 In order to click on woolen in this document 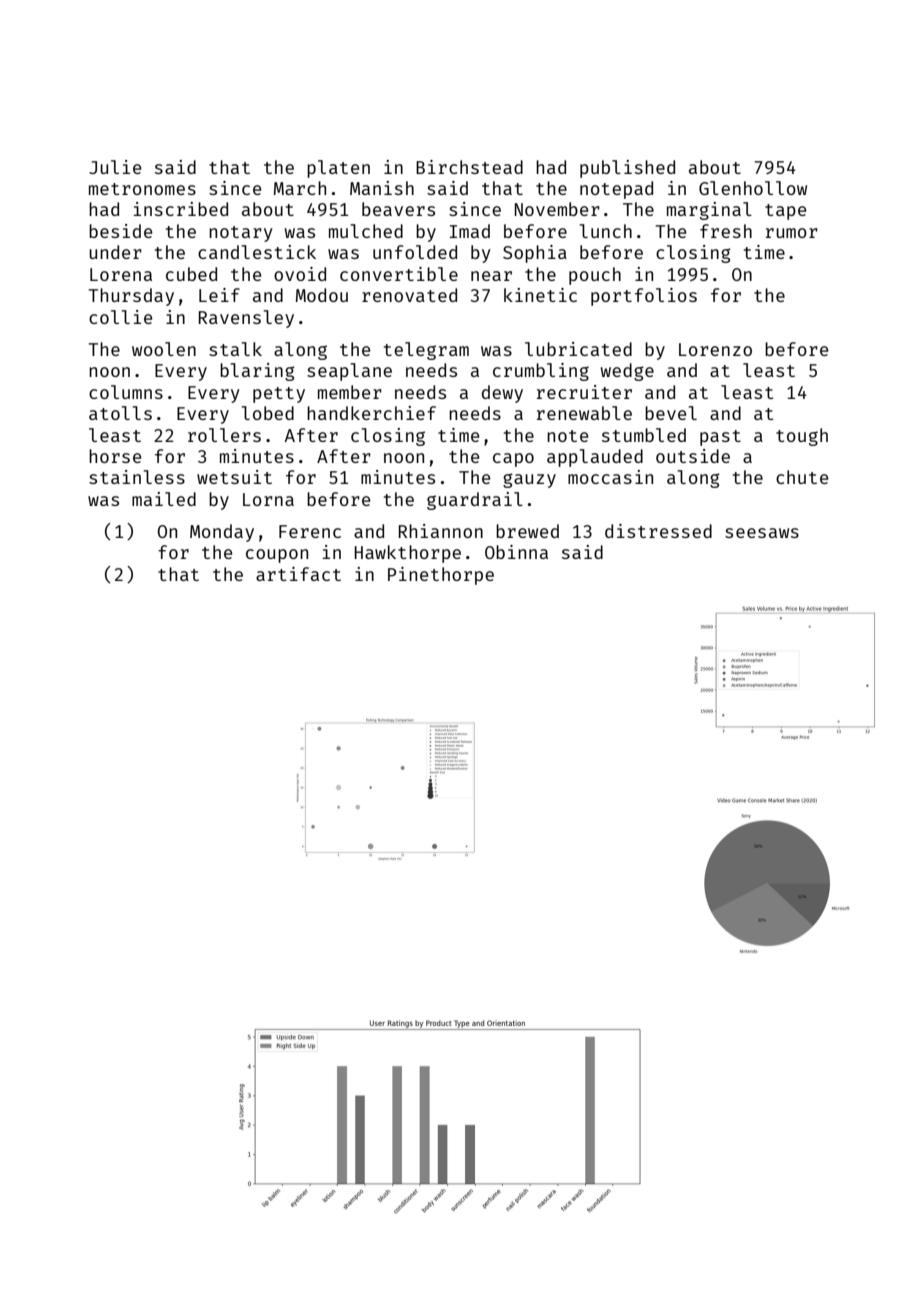, I will do `click(164, 349)`.
